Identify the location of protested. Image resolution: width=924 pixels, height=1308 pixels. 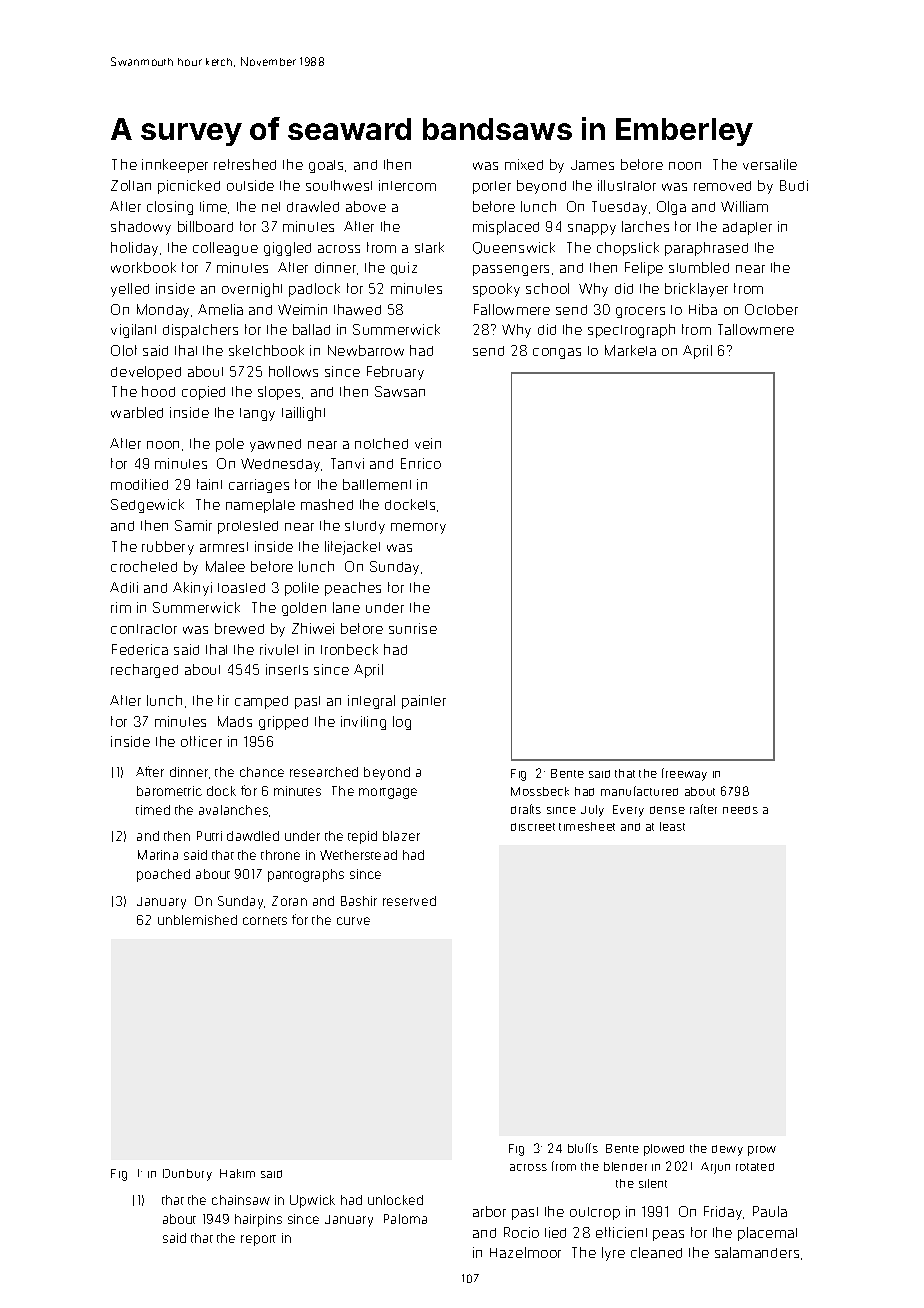
(248, 527).
